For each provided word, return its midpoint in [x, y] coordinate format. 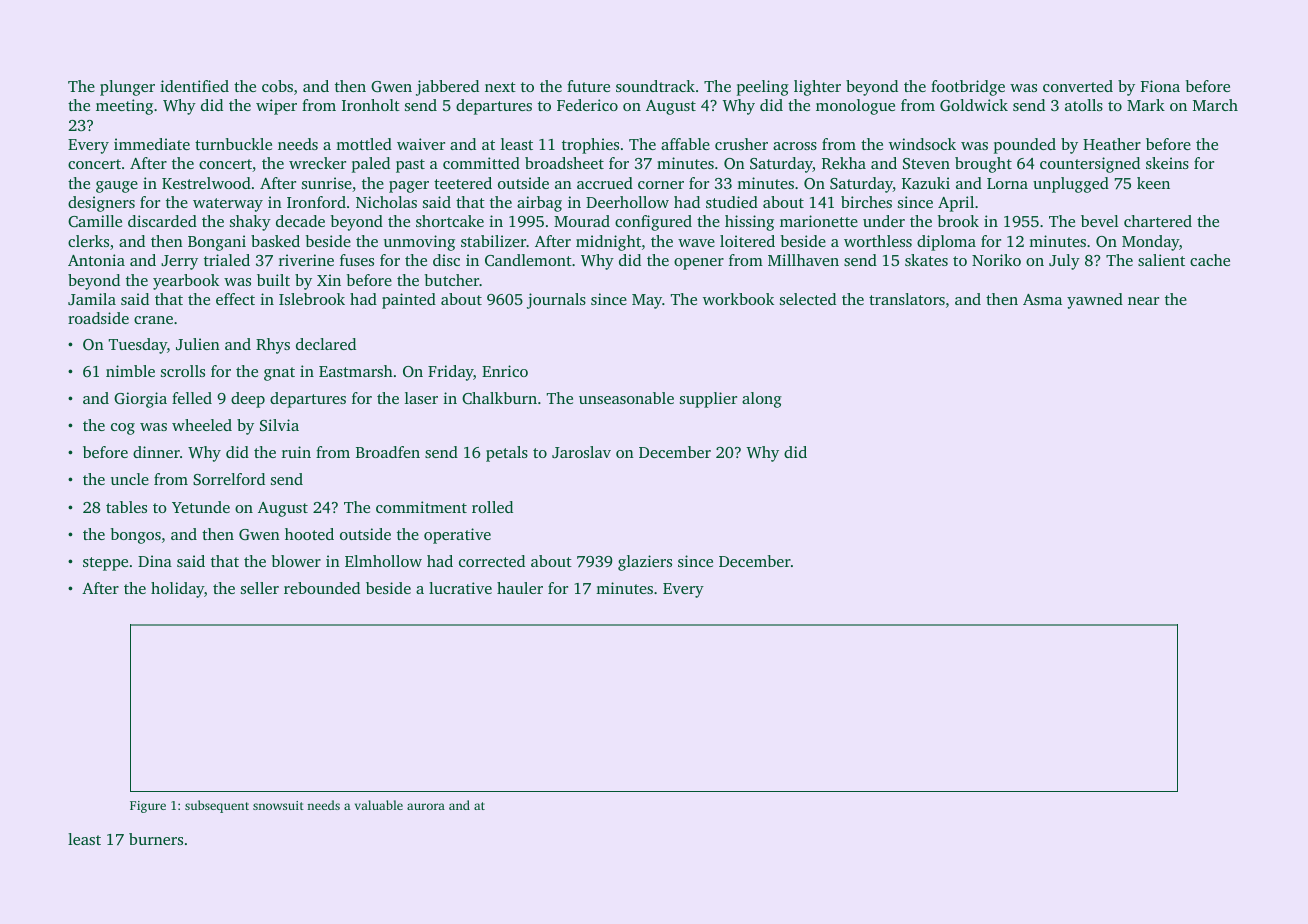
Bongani [217, 243]
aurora [426, 806]
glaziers [645, 563]
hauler [520, 588]
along [762, 400]
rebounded [322, 588]
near [1143, 301]
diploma [946, 243]
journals [556, 301]
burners [156, 839]
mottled [364, 144]
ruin [296, 452]
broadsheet [564, 163]
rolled [492, 507]
